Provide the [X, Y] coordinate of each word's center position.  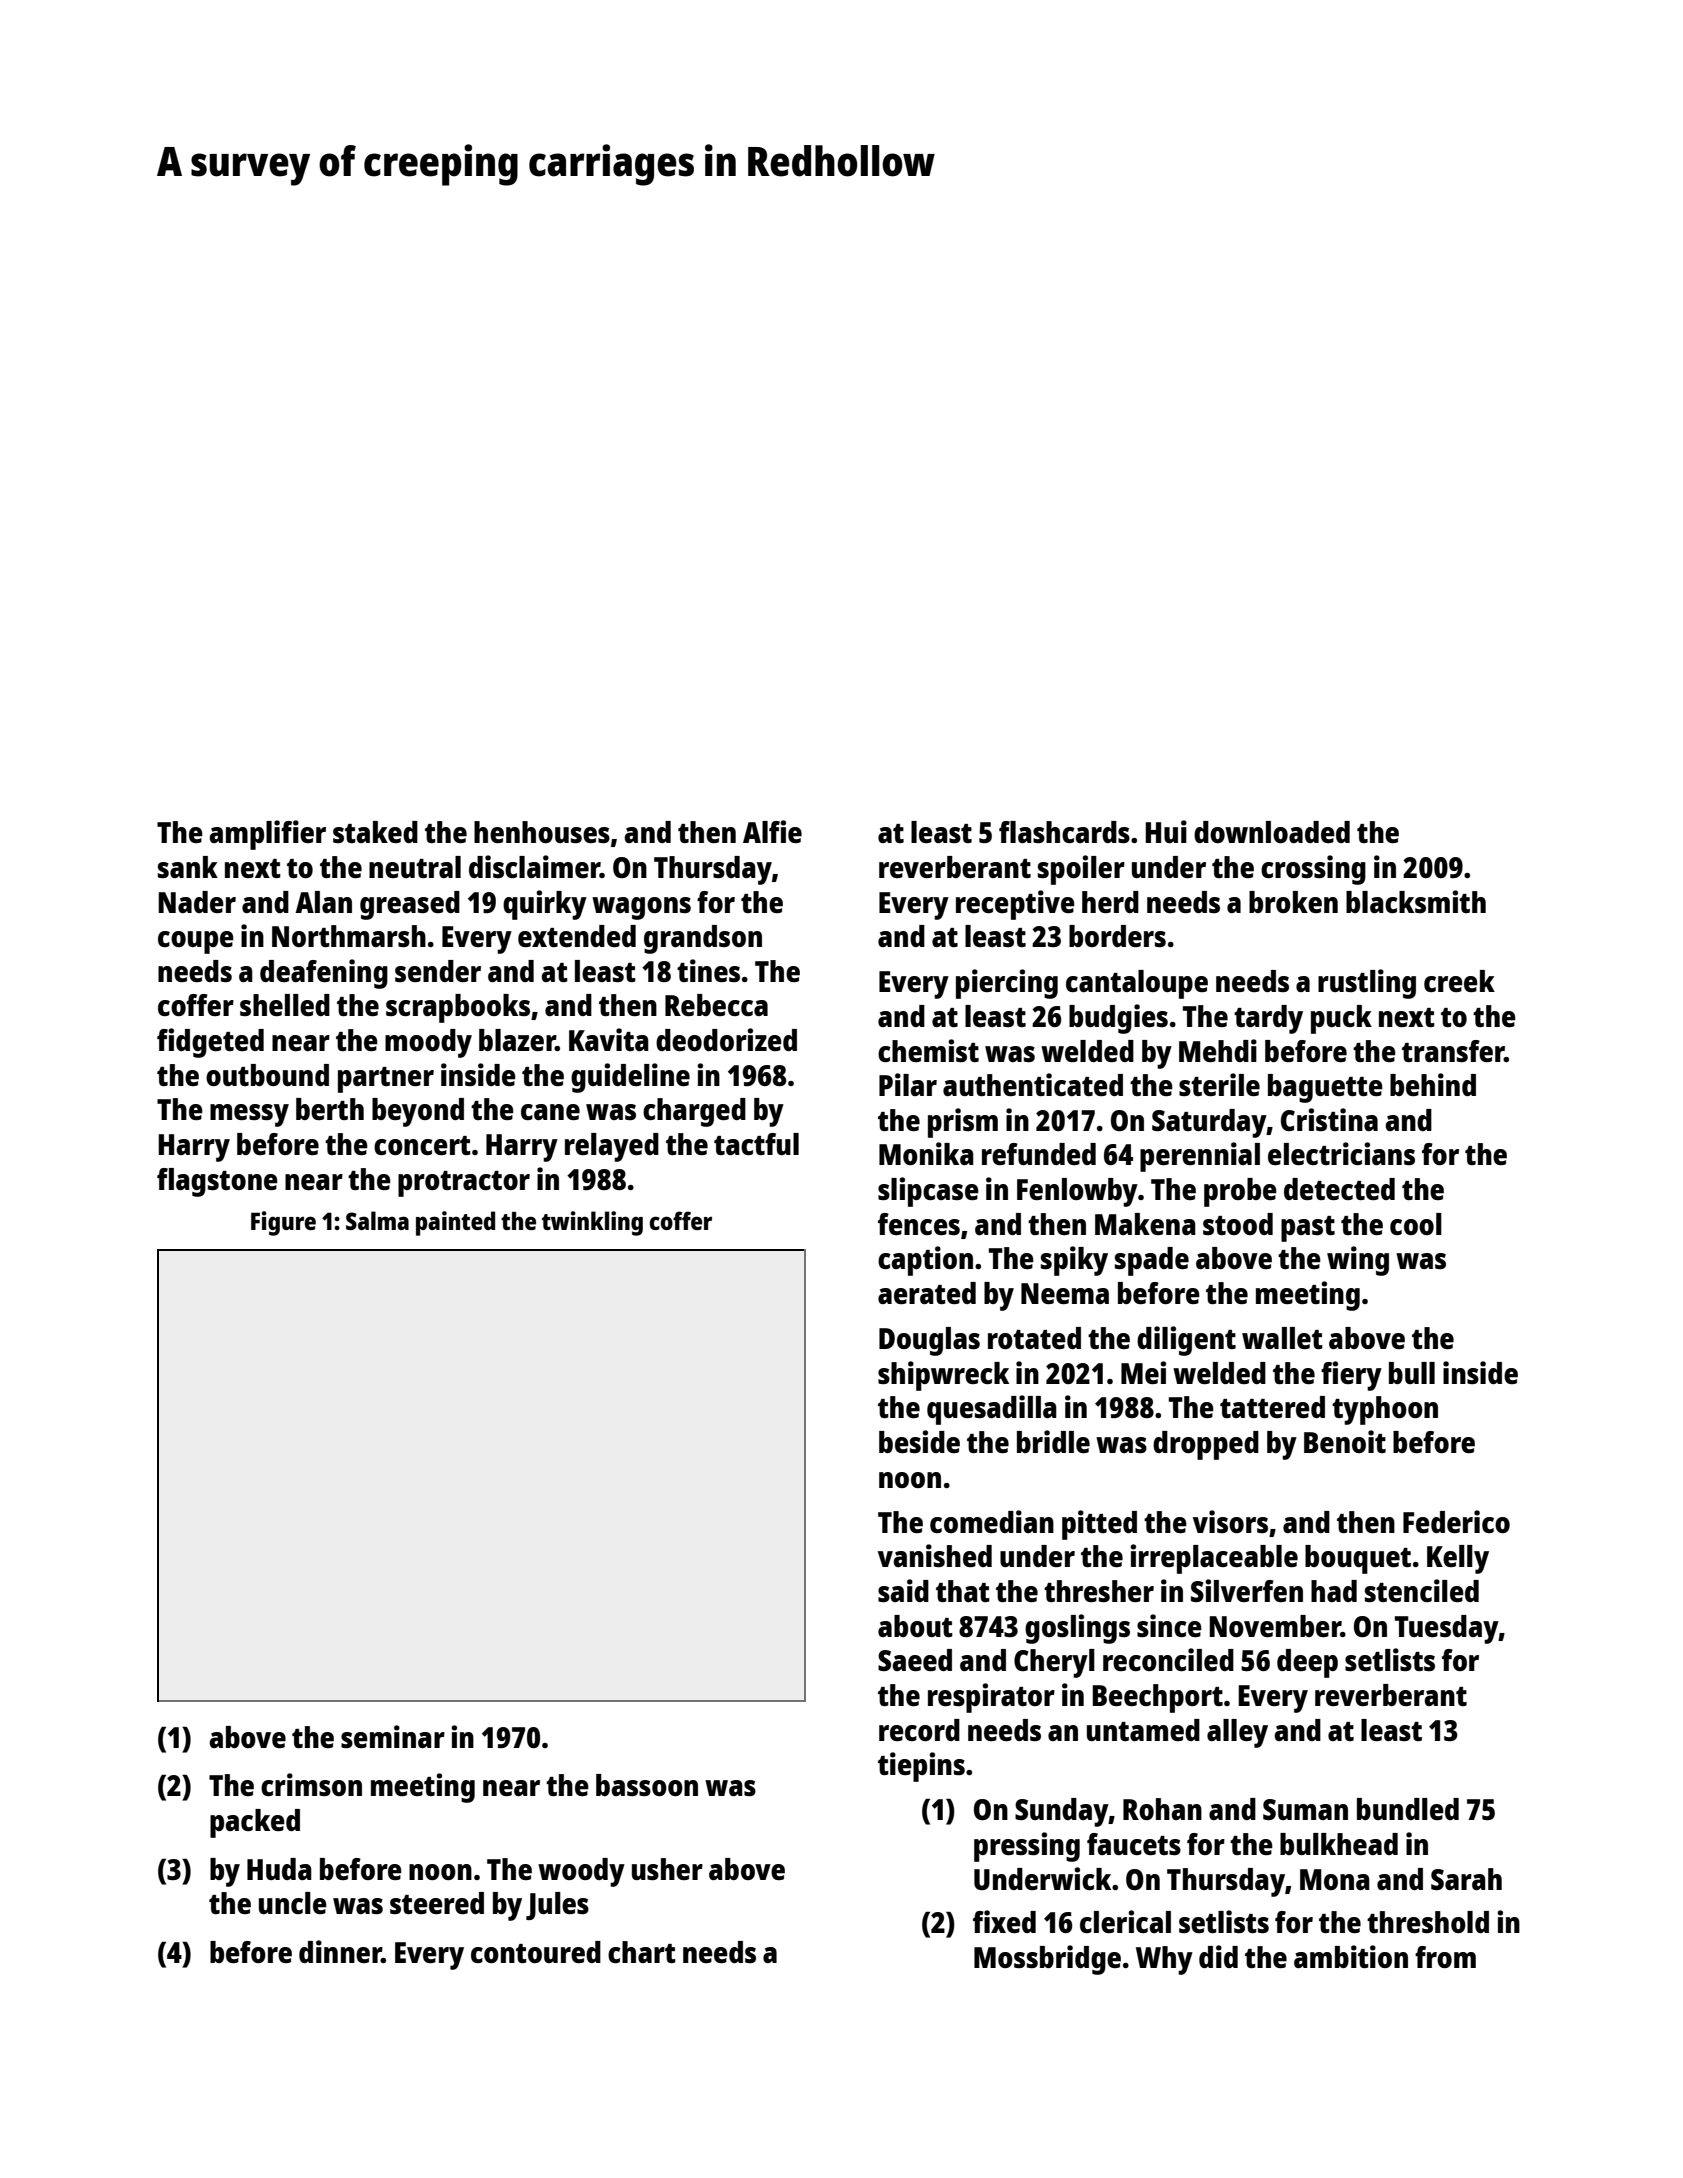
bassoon [647, 1785]
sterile [1219, 1084]
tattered [1272, 1407]
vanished [935, 1555]
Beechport [1157, 1698]
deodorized [726, 1039]
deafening [324, 974]
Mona [1335, 1879]
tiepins [921, 1767]
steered [437, 1903]
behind [1433, 1084]
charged [694, 1112]
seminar [393, 1736]
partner [386, 1080]
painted [455, 1223]
